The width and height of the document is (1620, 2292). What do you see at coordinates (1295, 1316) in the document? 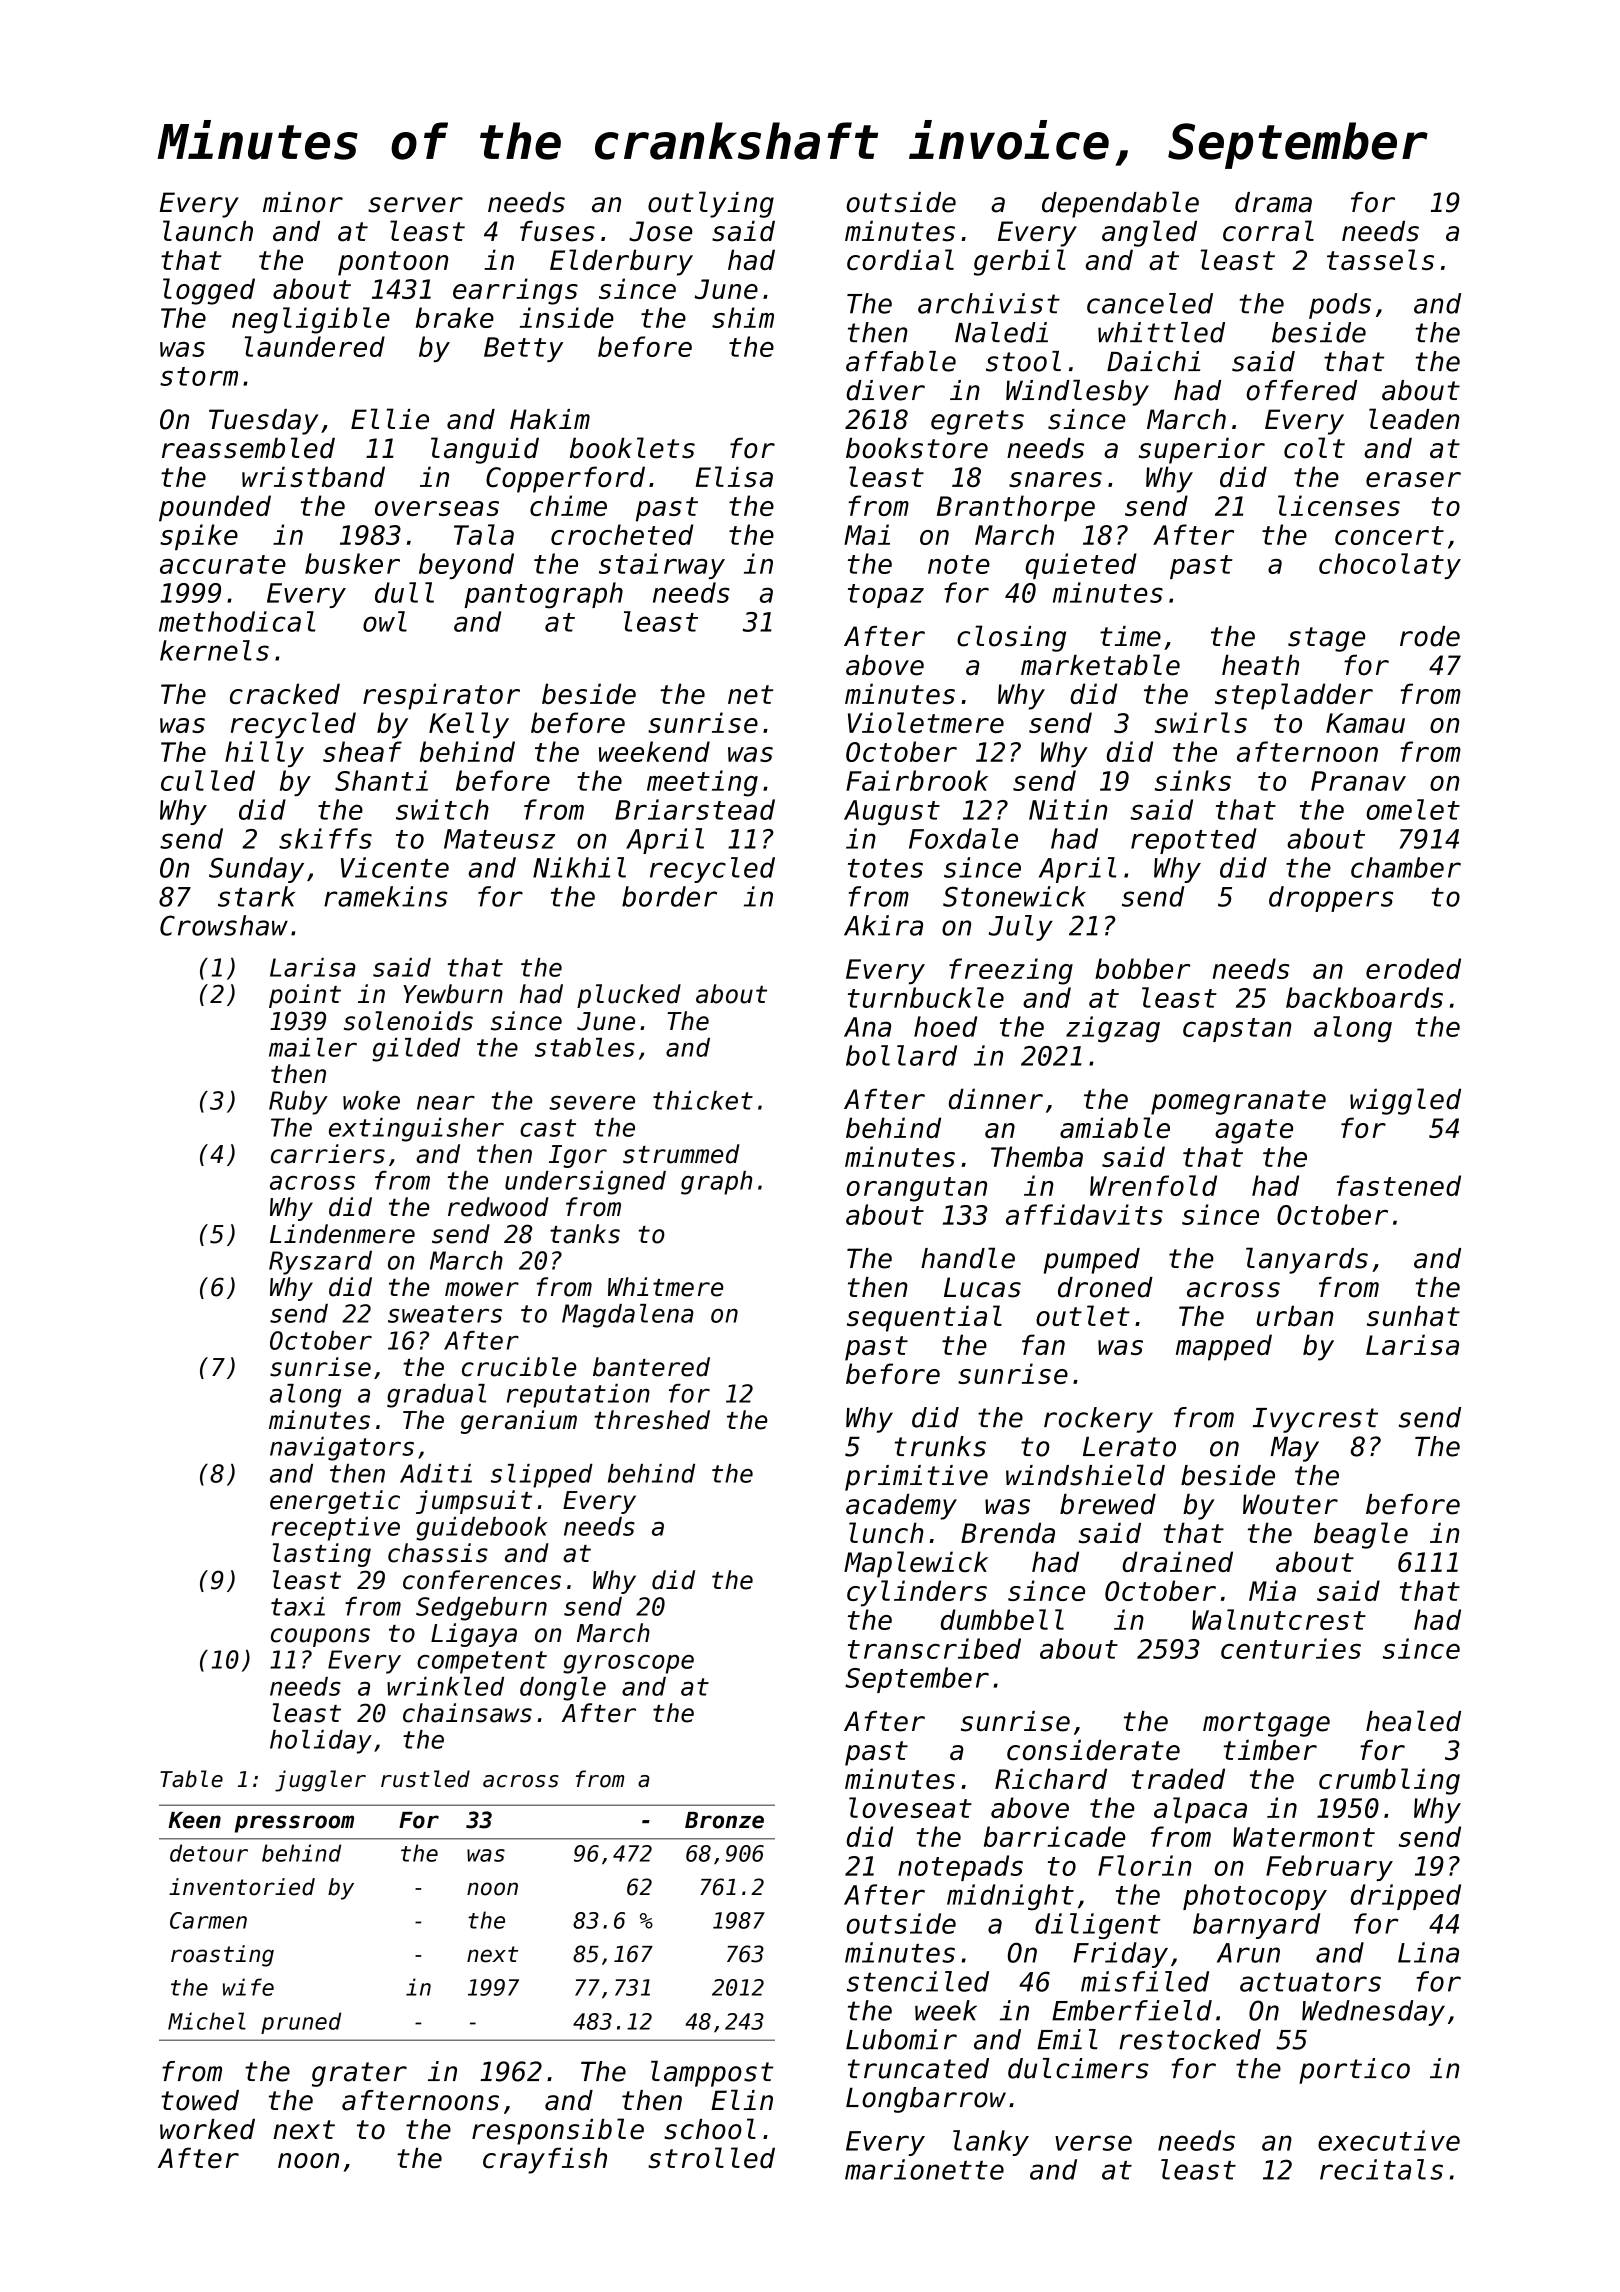
I see `urban` at bounding box center [1295, 1316].
